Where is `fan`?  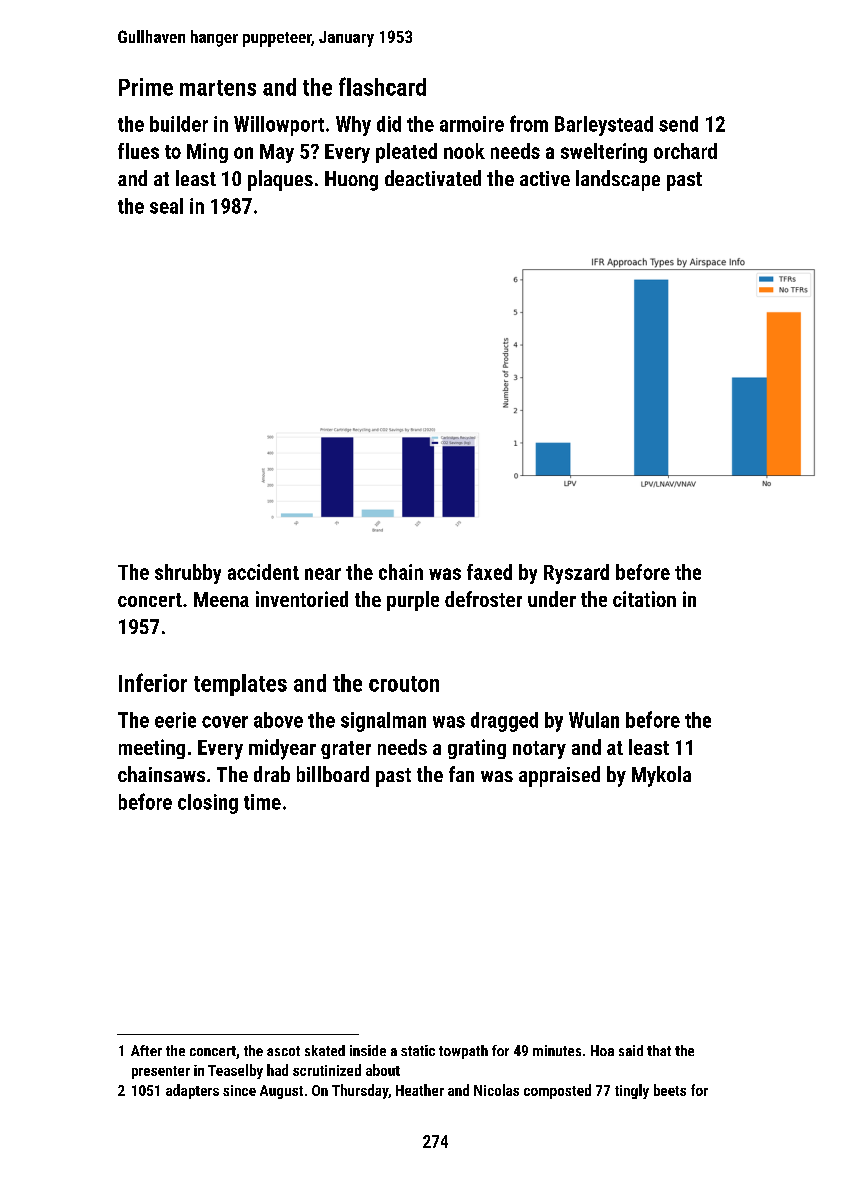
fan is located at coordinates (461, 774).
